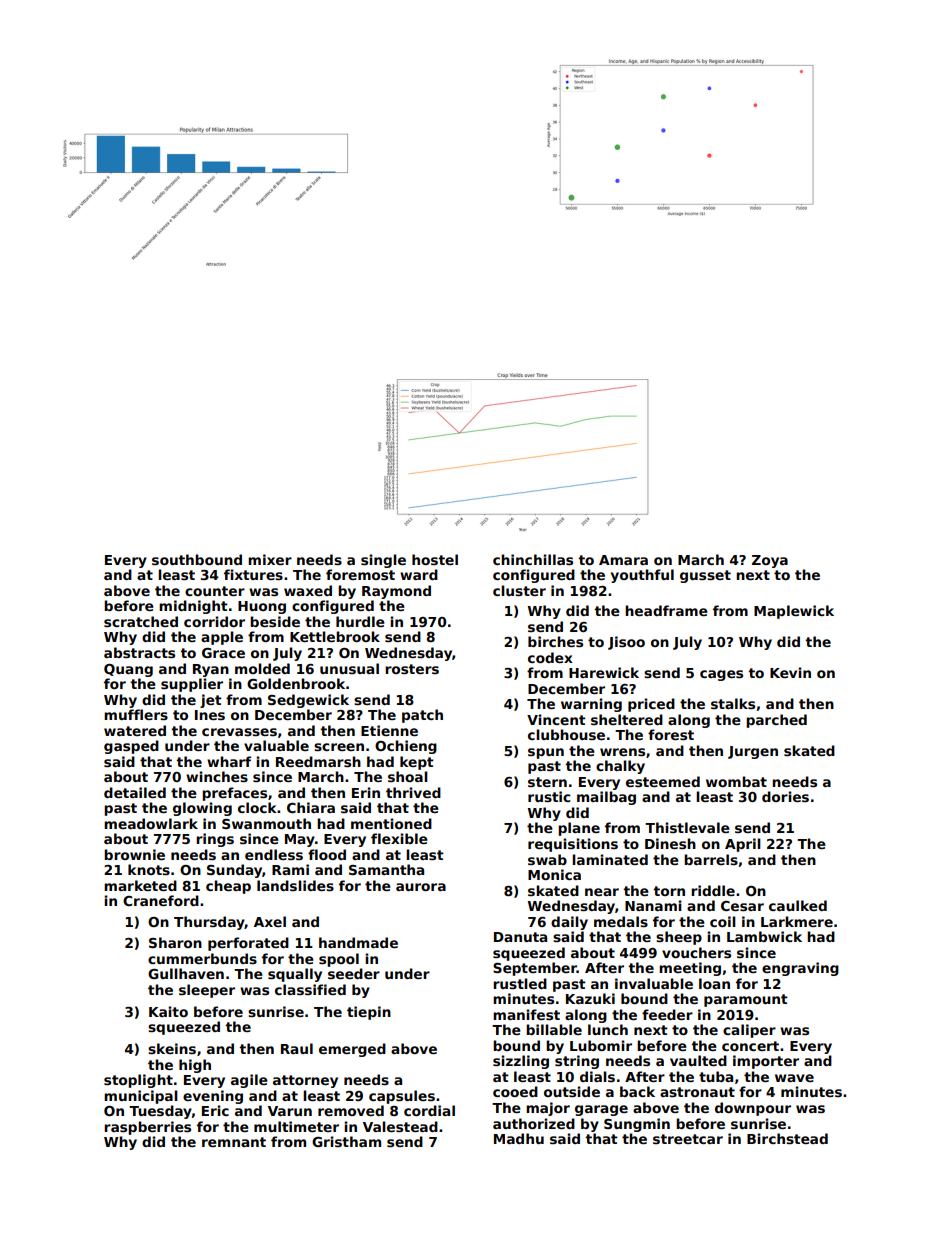 The height and width of the image is (1233, 952). I want to click on stoplight, so click(138, 1081).
